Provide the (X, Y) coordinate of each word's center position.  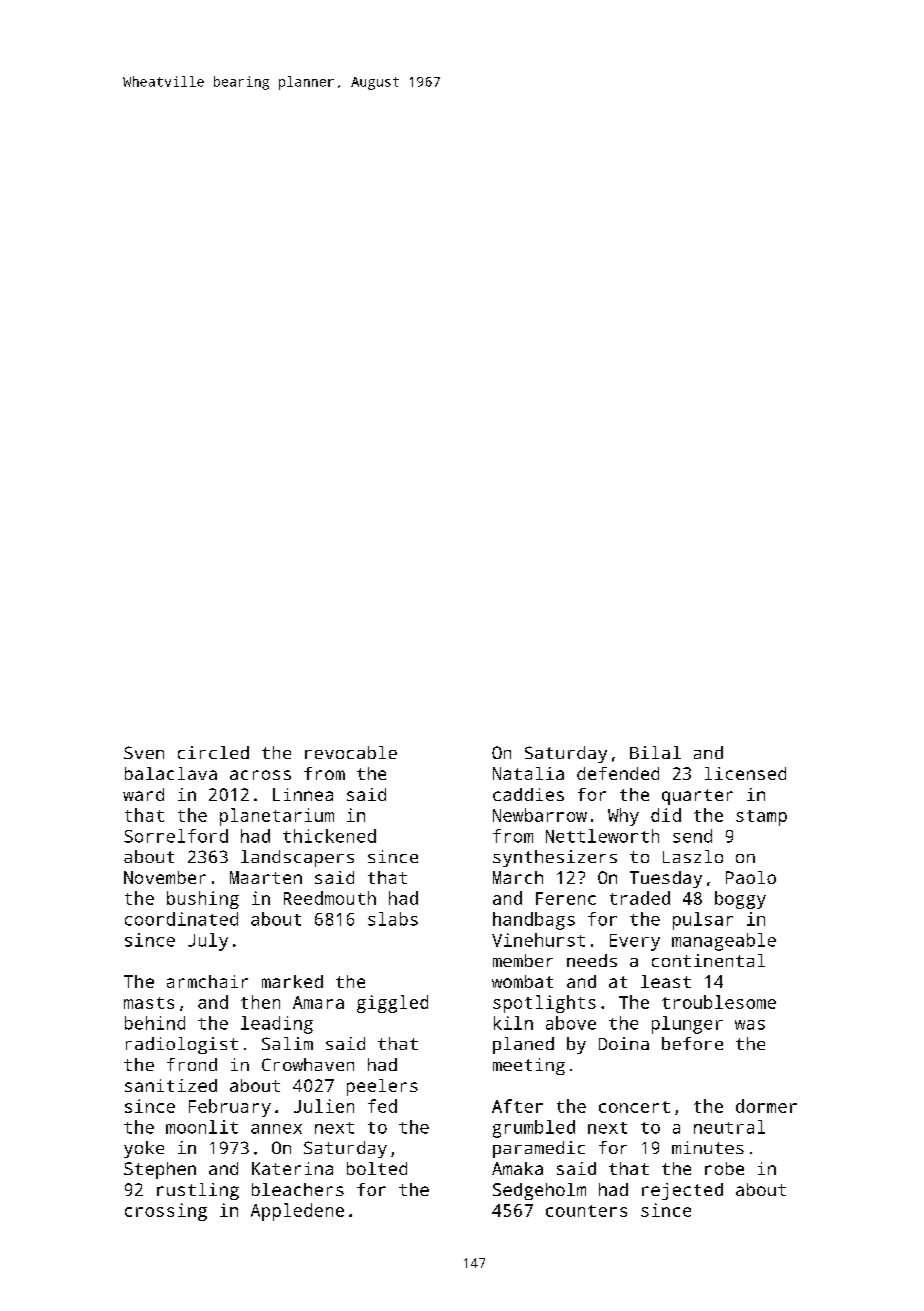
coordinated (181, 919)
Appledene (297, 1212)
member (523, 960)
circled (213, 752)
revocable (351, 752)
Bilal (655, 752)
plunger (687, 1025)
